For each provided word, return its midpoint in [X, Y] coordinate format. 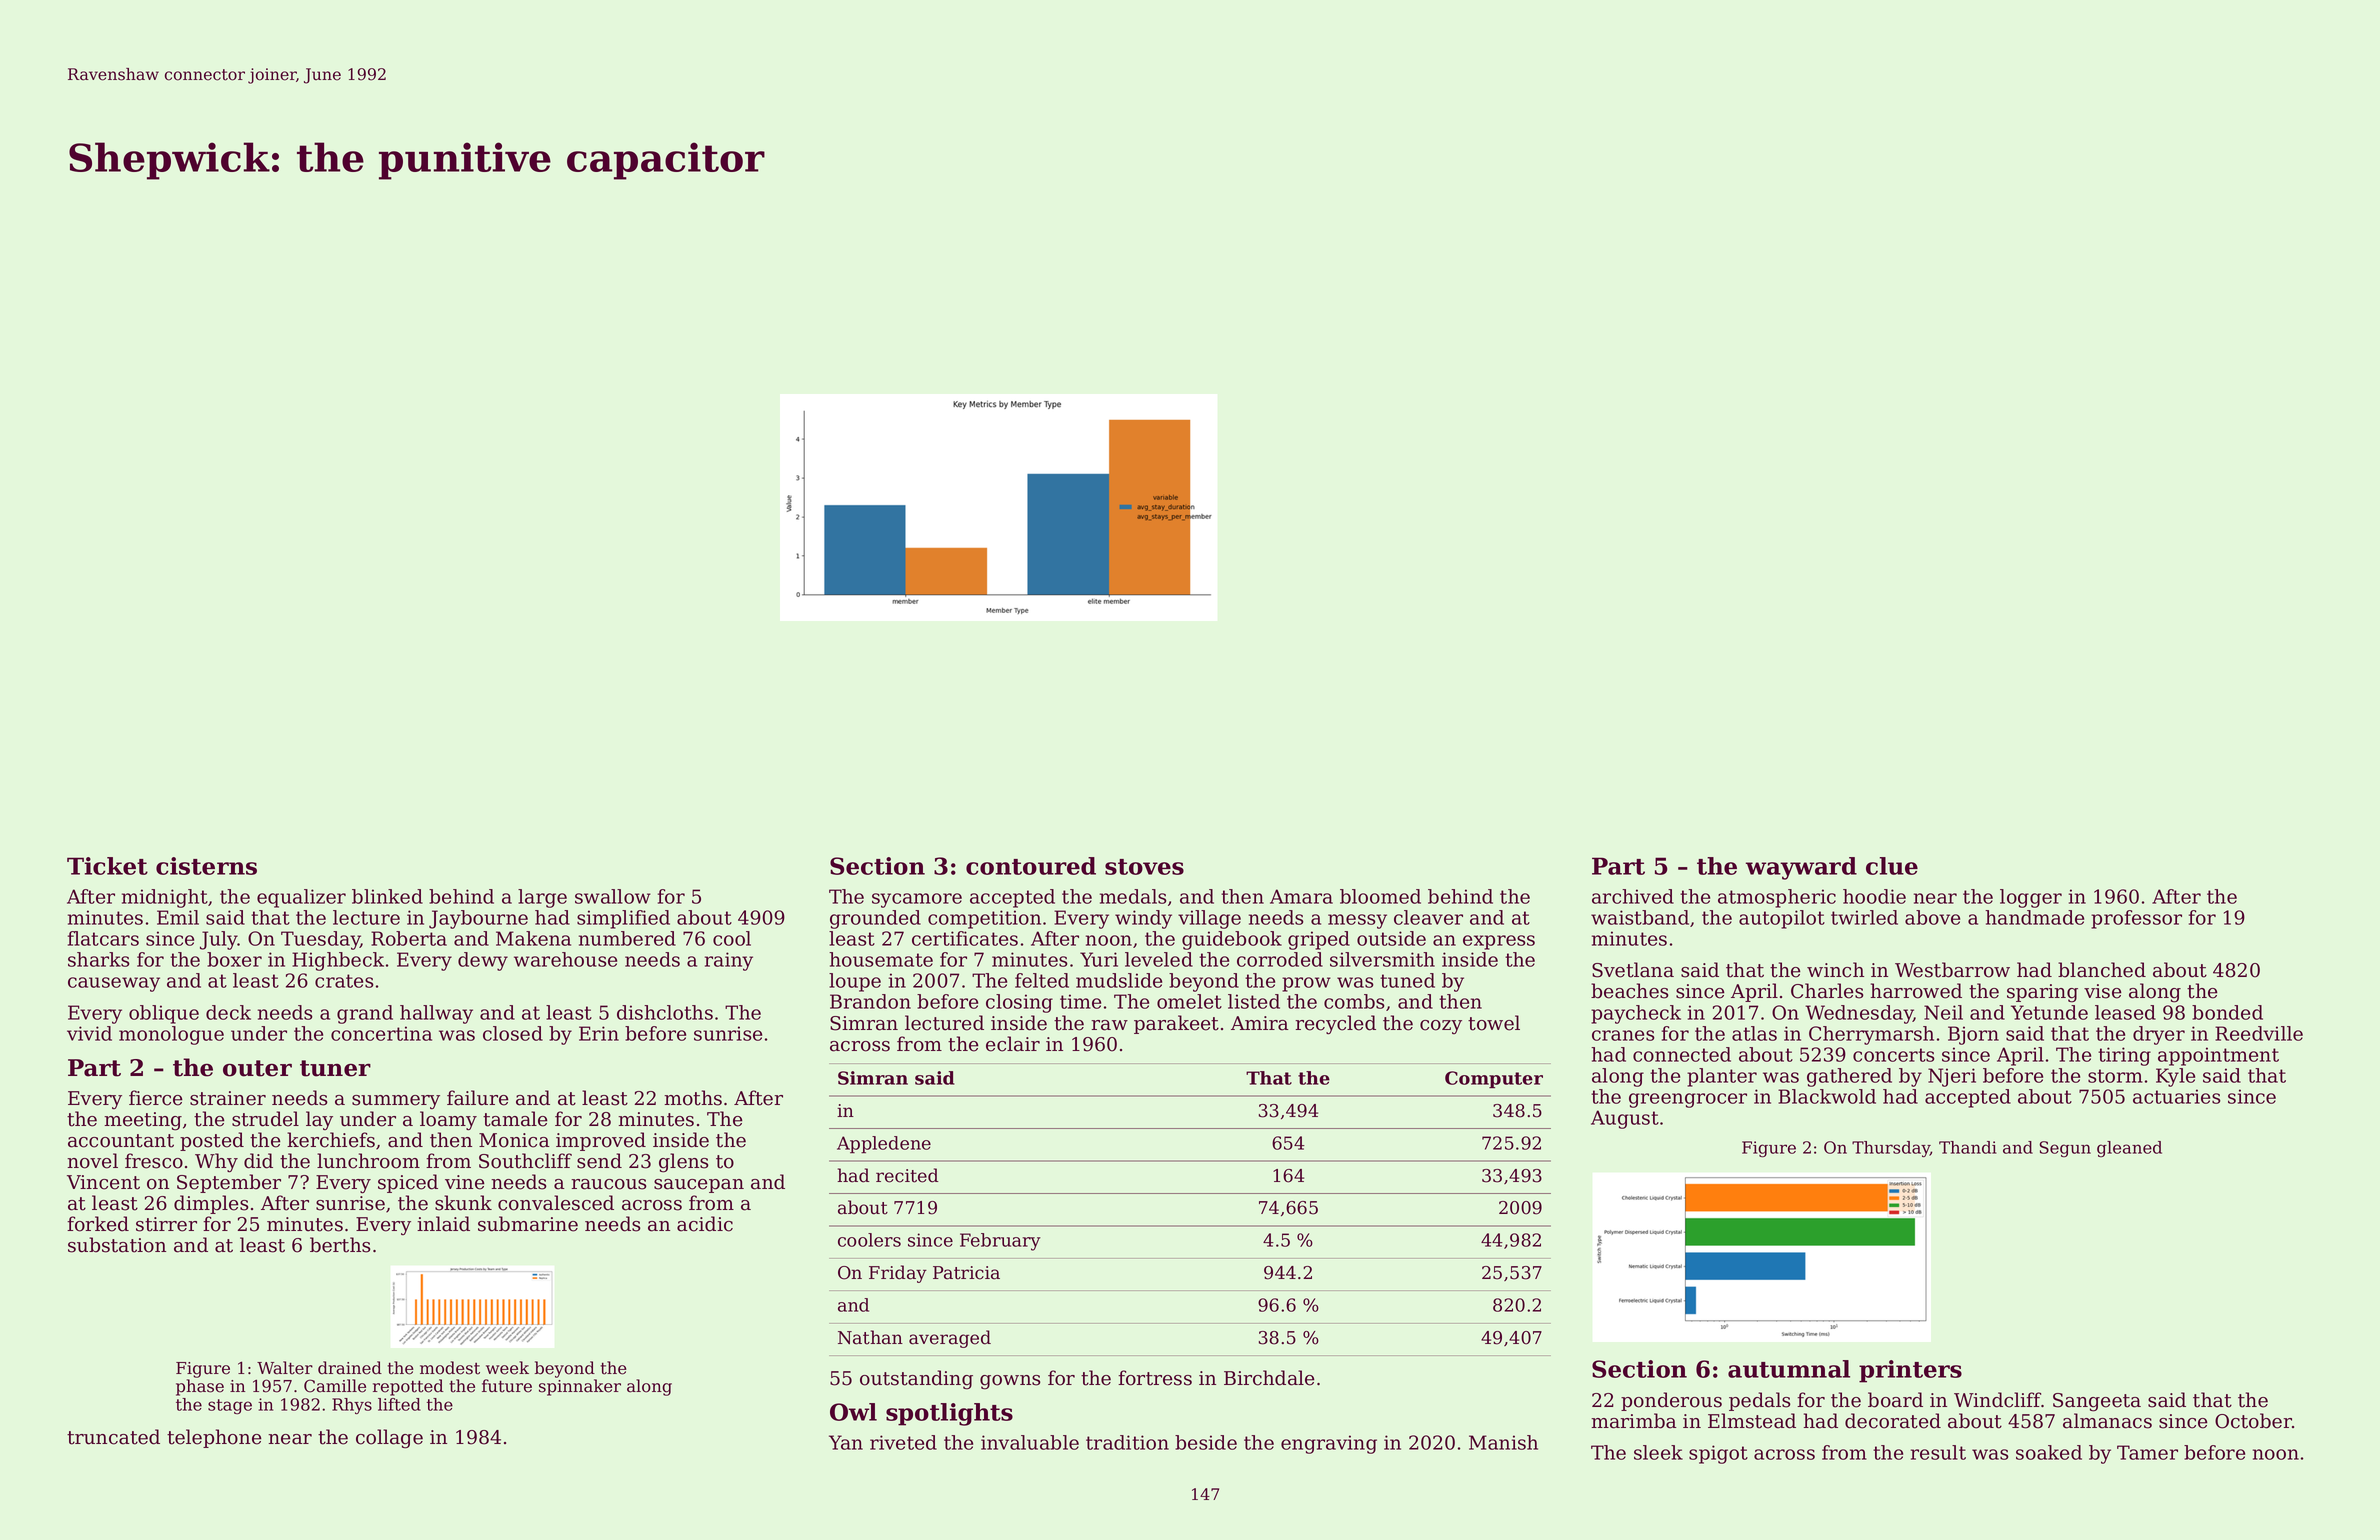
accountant [121, 1141]
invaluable [1030, 1442]
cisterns [206, 866]
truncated [113, 1437]
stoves [1144, 867]
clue [1892, 866]
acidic [705, 1224]
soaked [2049, 1452]
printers [1910, 1371]
